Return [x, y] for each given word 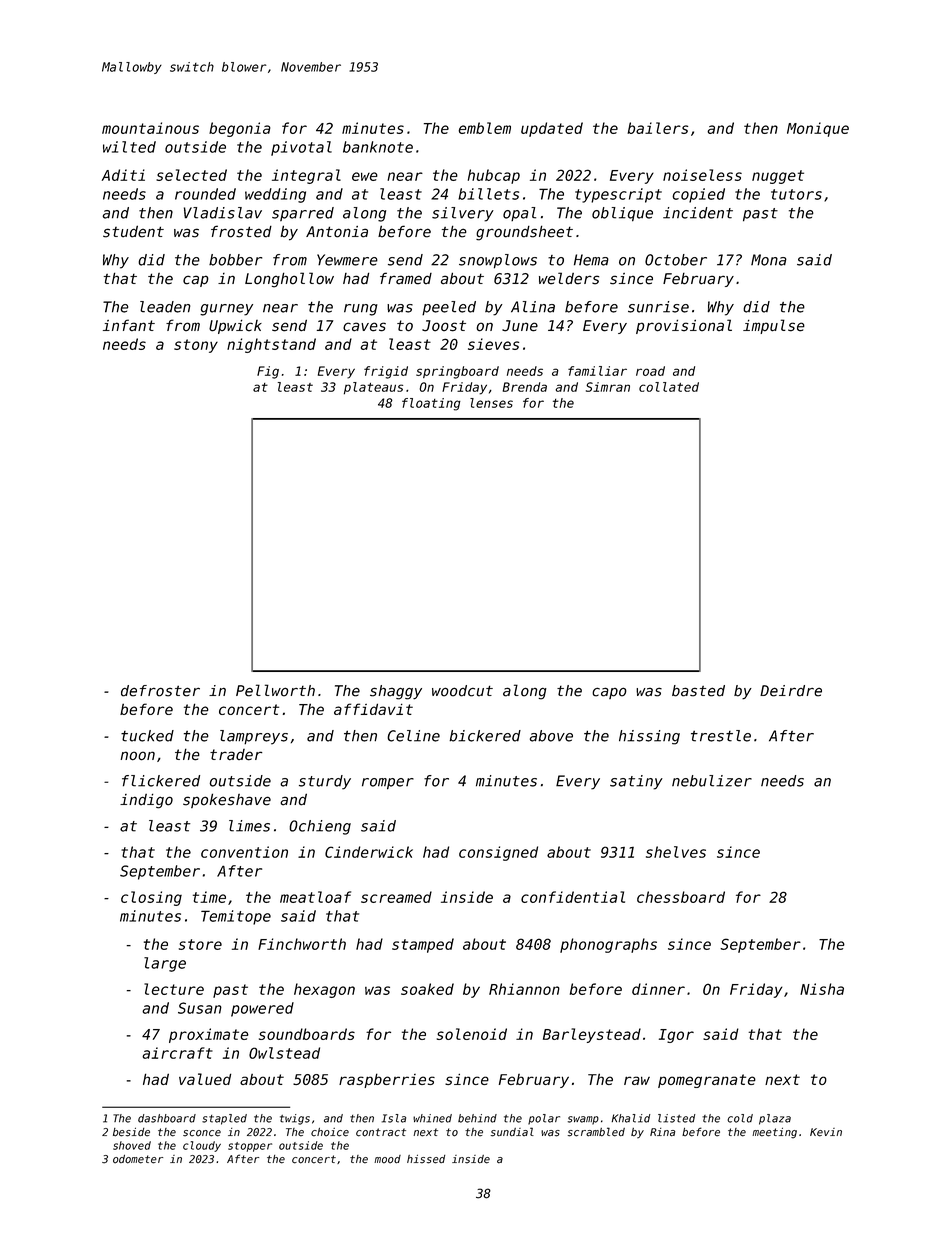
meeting [774, 1133]
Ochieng [320, 827]
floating [431, 404]
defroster [160, 691]
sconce [202, 1133]
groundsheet [524, 233]
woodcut [462, 691]
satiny [636, 782]
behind [477, 1118]
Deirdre [791, 691]
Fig [268, 372]
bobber [235, 260]
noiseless [702, 175]
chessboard [681, 897]
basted [698, 691]
